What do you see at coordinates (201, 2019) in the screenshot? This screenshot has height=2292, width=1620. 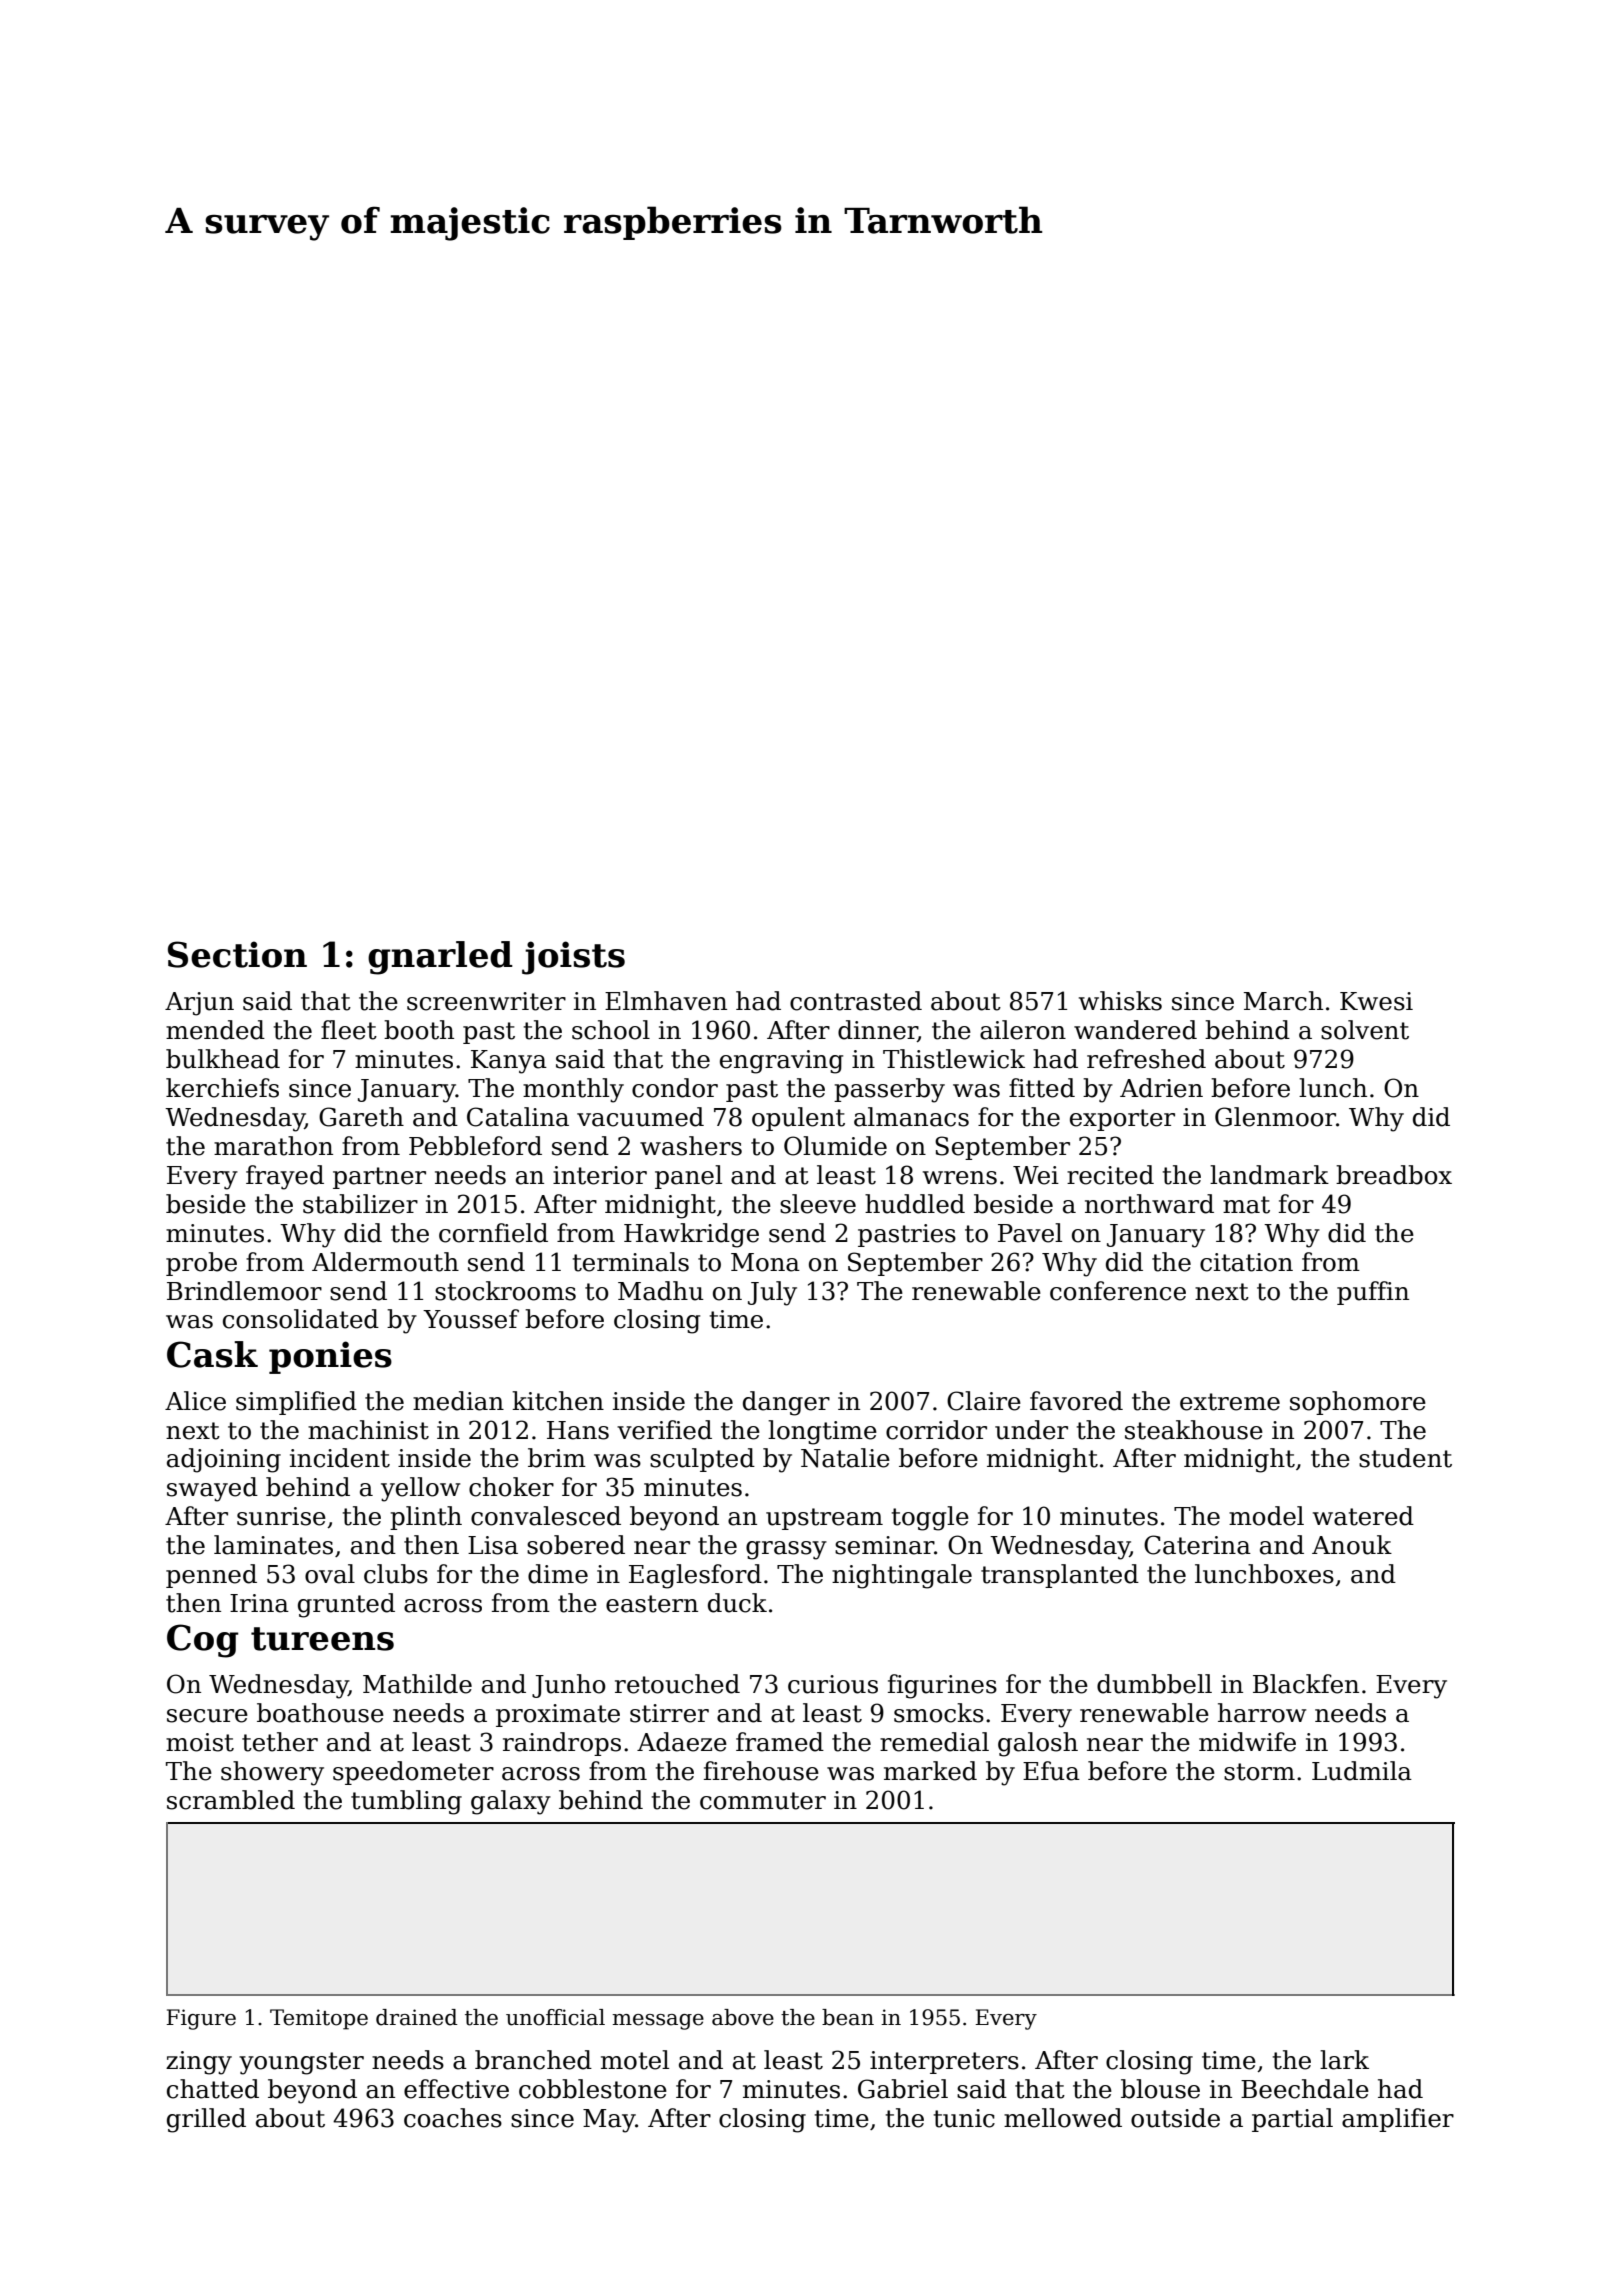 I see `Figure` at bounding box center [201, 2019].
